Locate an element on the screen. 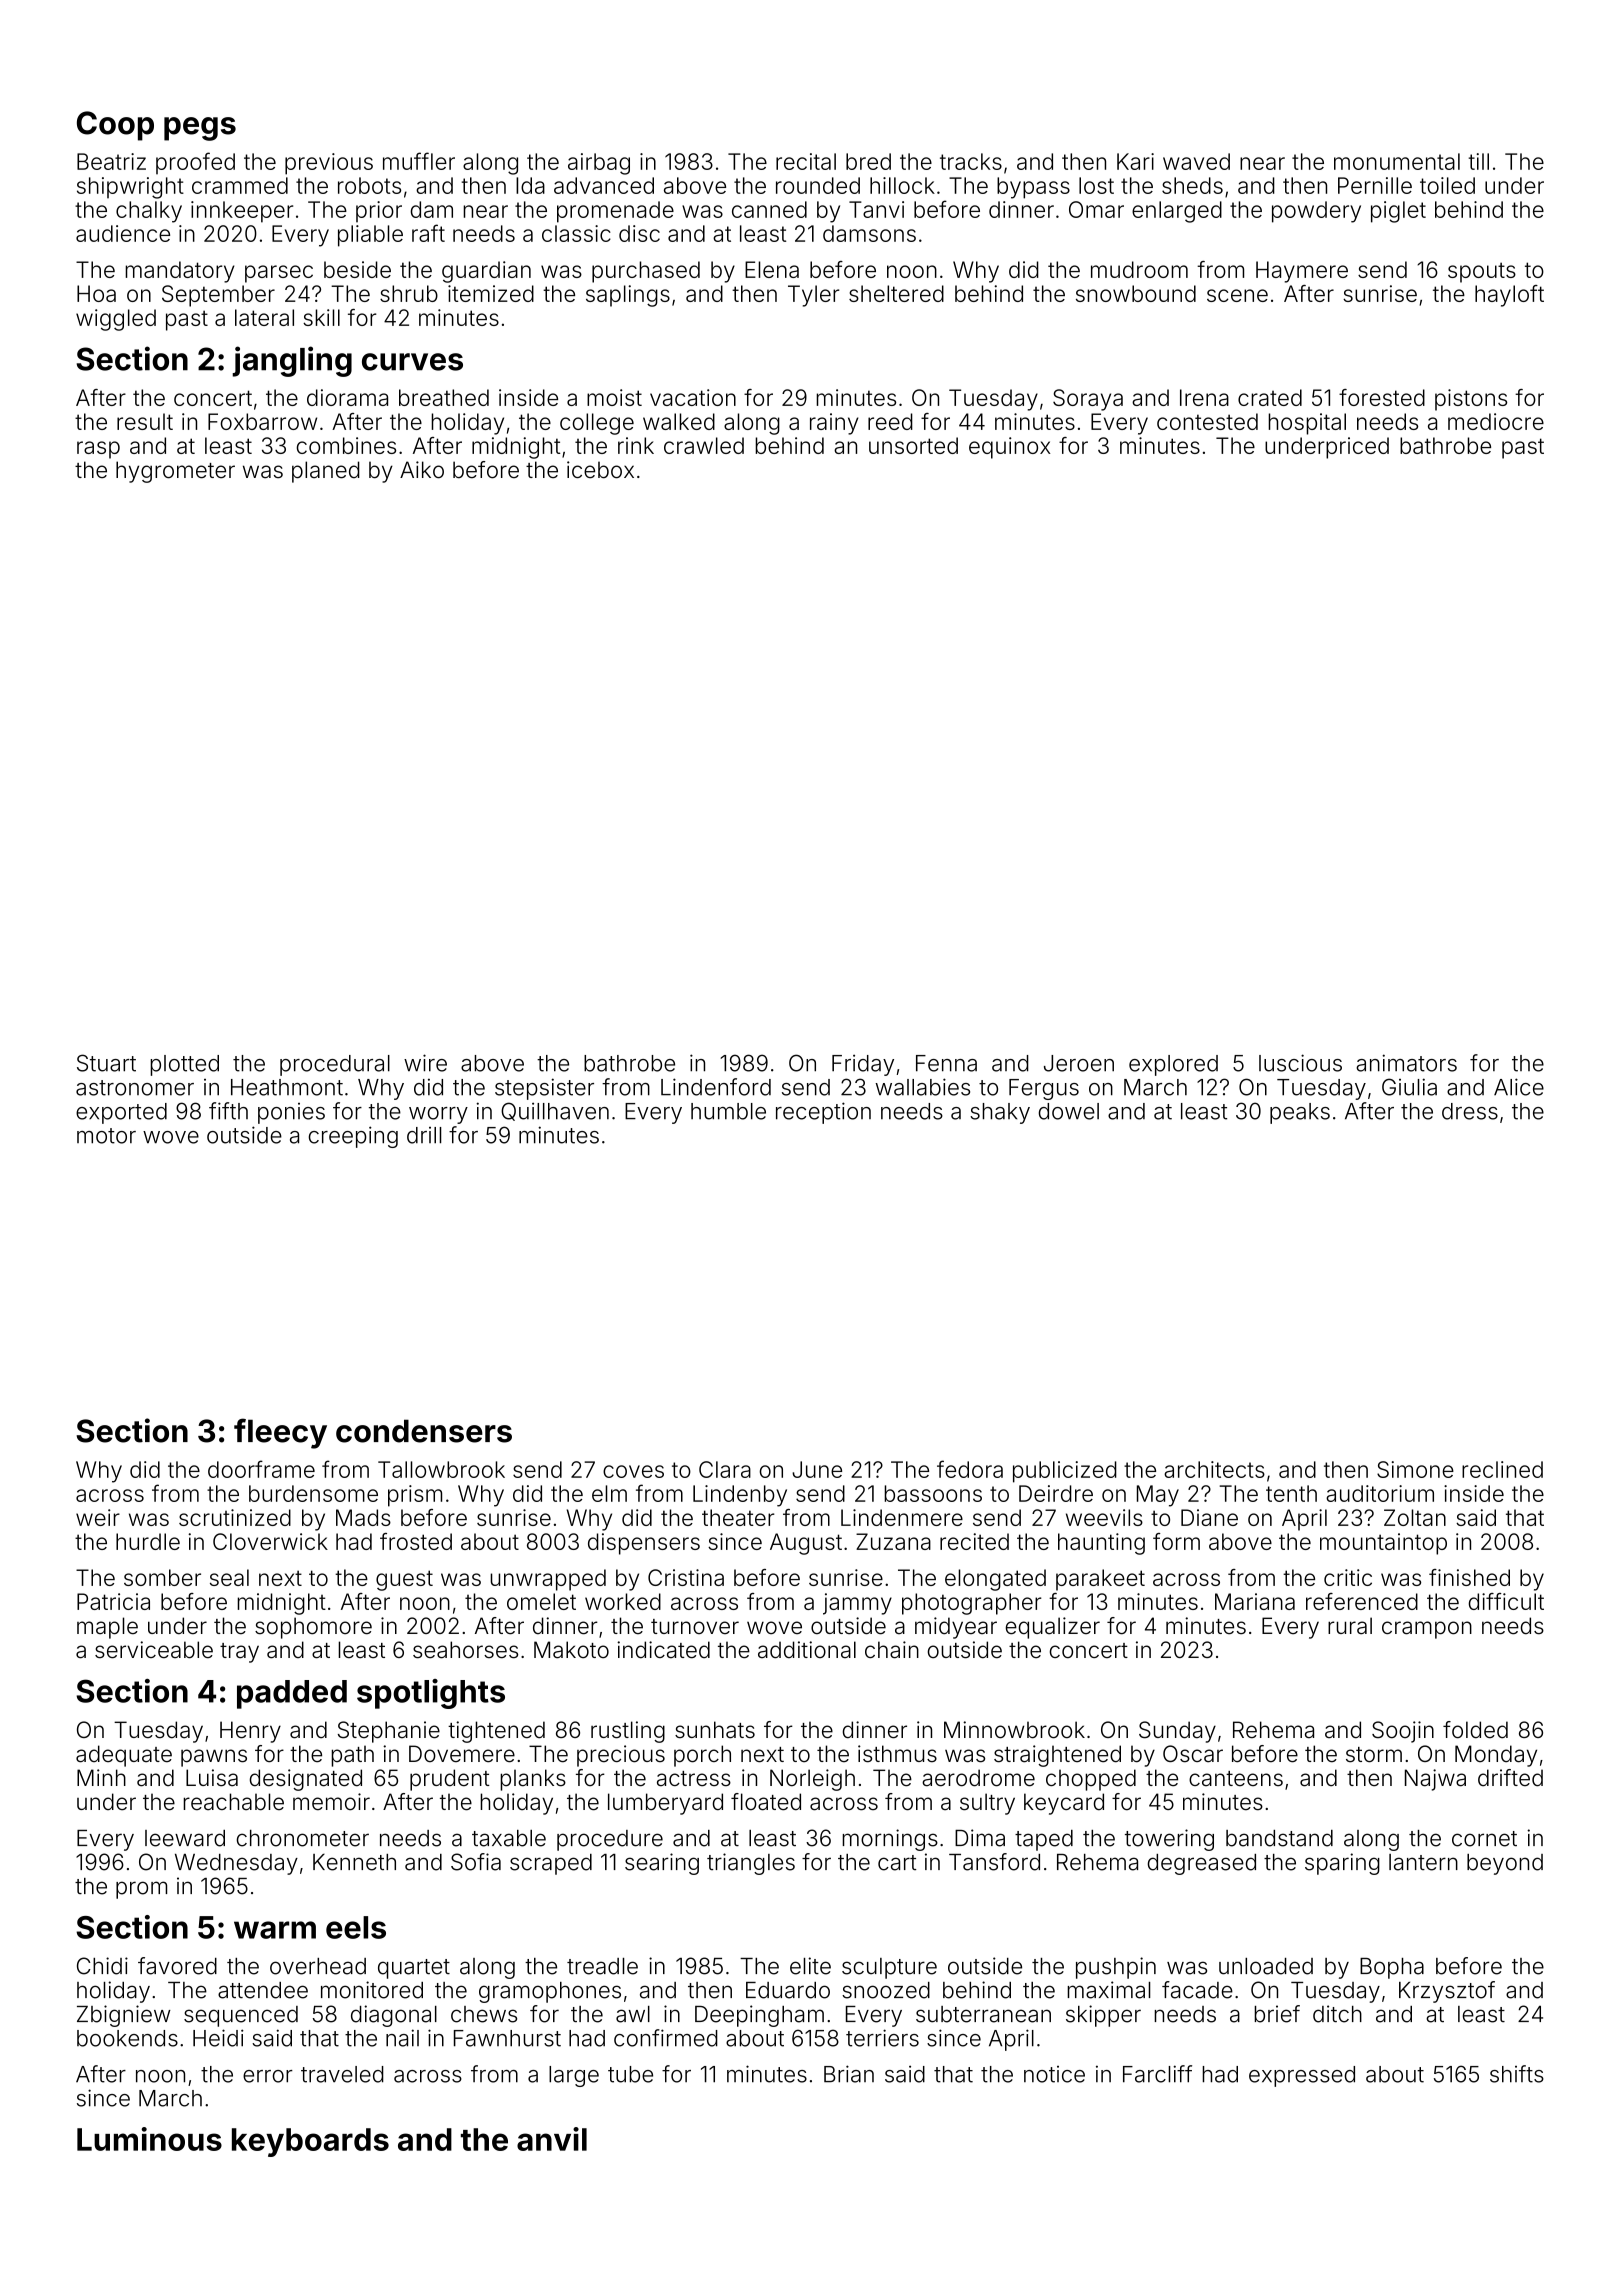 This screenshot has width=1620, height=2292. hayloft is located at coordinates (1509, 296).
